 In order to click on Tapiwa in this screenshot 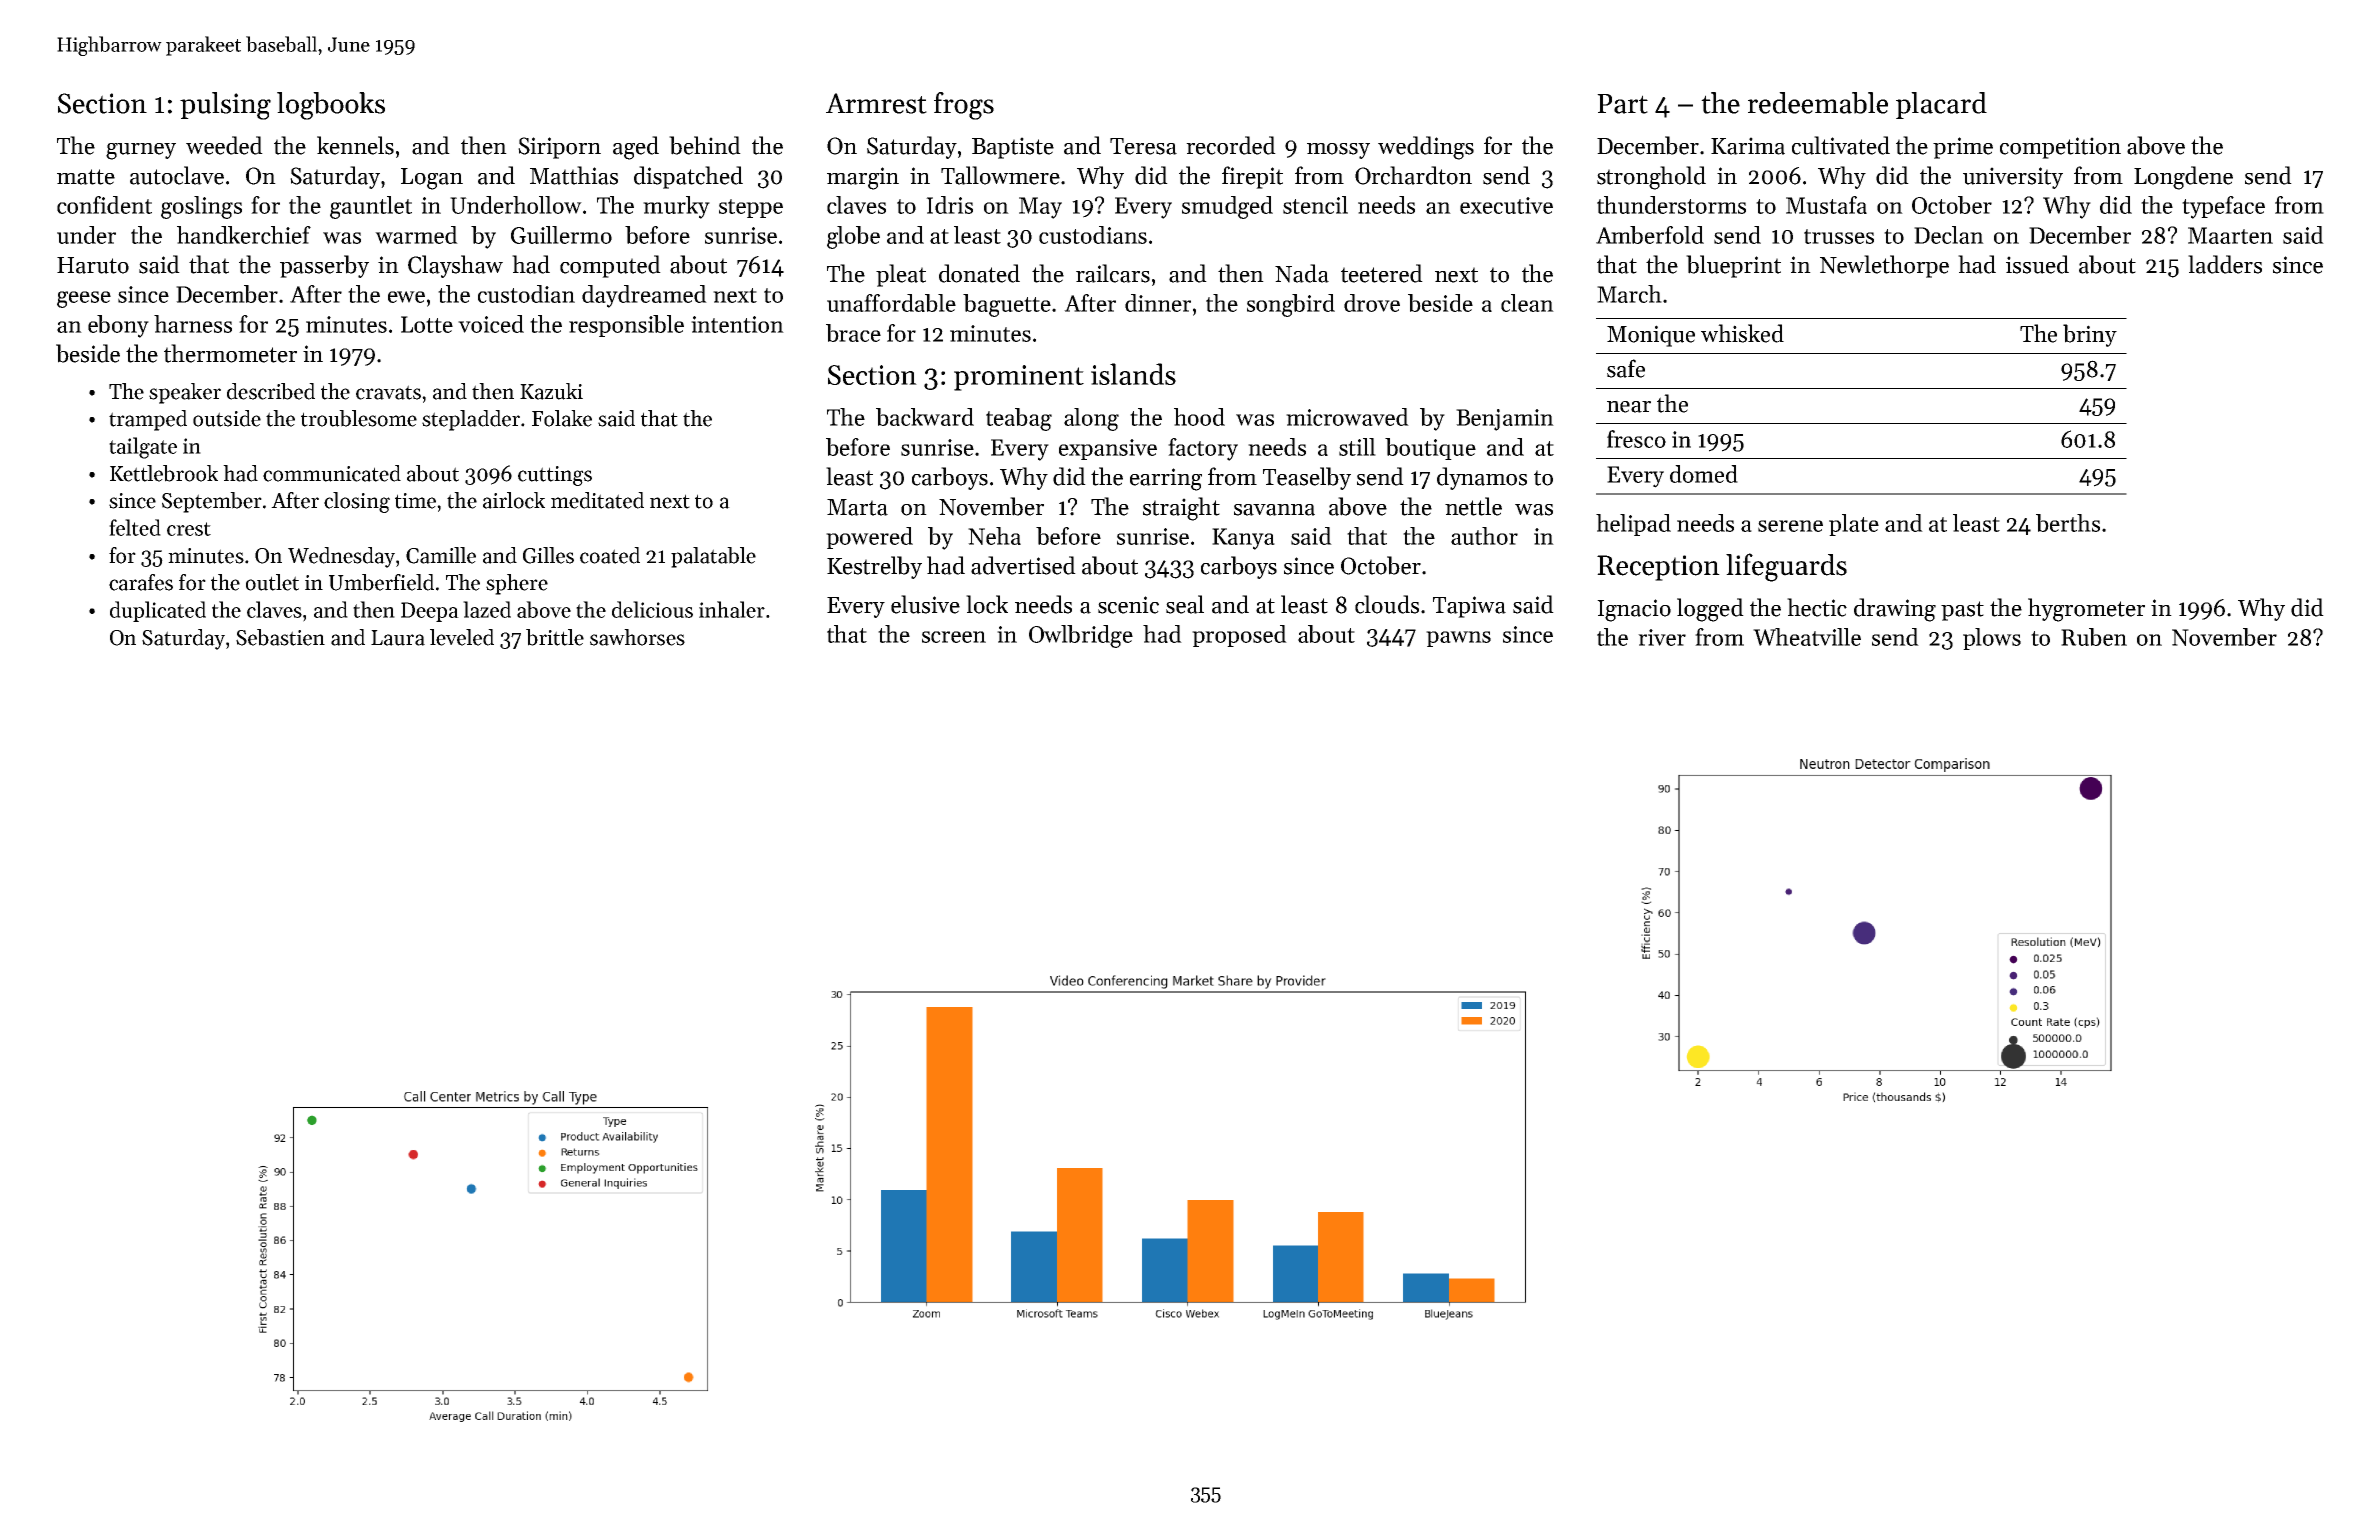, I will do `click(1469, 607)`.
